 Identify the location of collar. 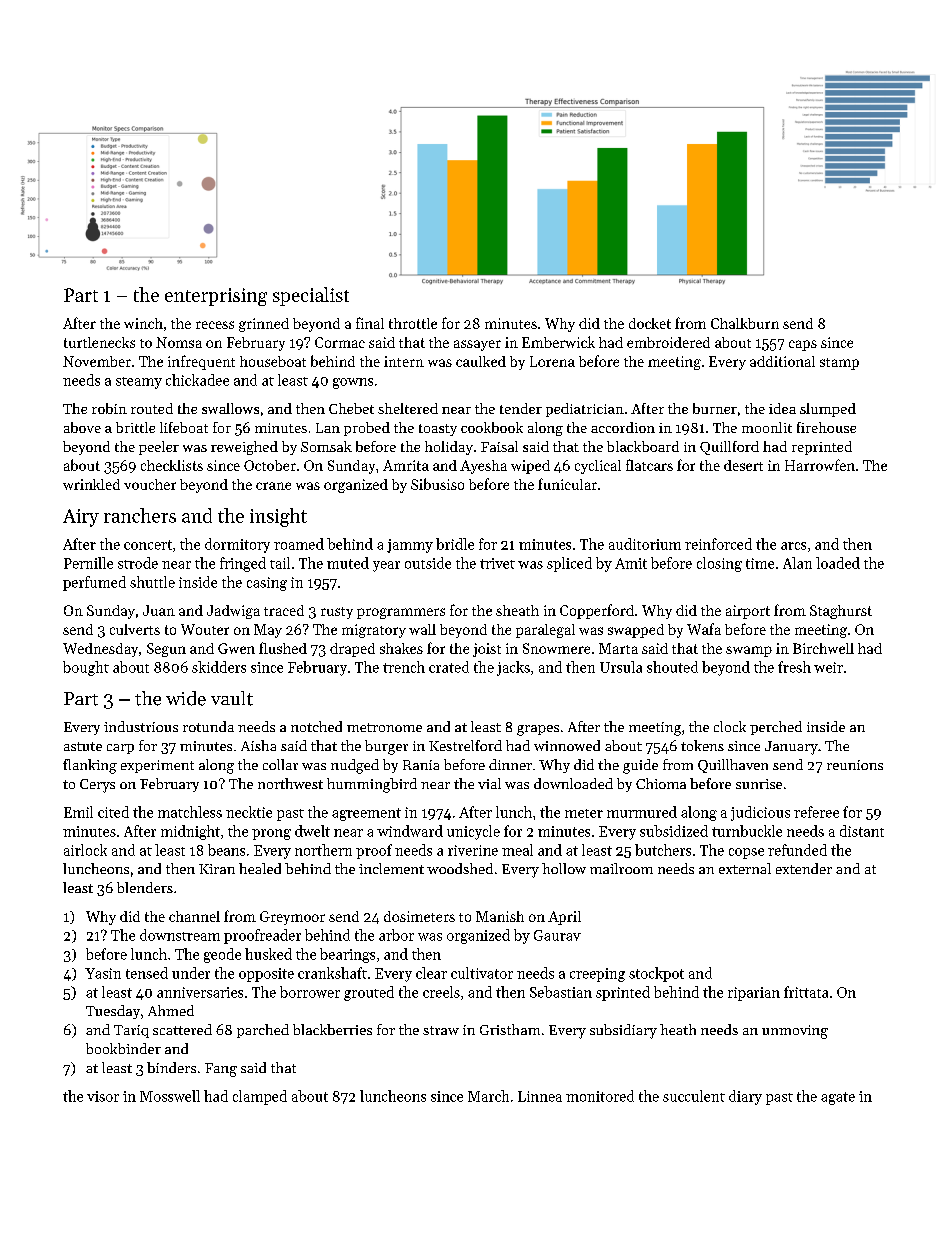
(280, 764).
